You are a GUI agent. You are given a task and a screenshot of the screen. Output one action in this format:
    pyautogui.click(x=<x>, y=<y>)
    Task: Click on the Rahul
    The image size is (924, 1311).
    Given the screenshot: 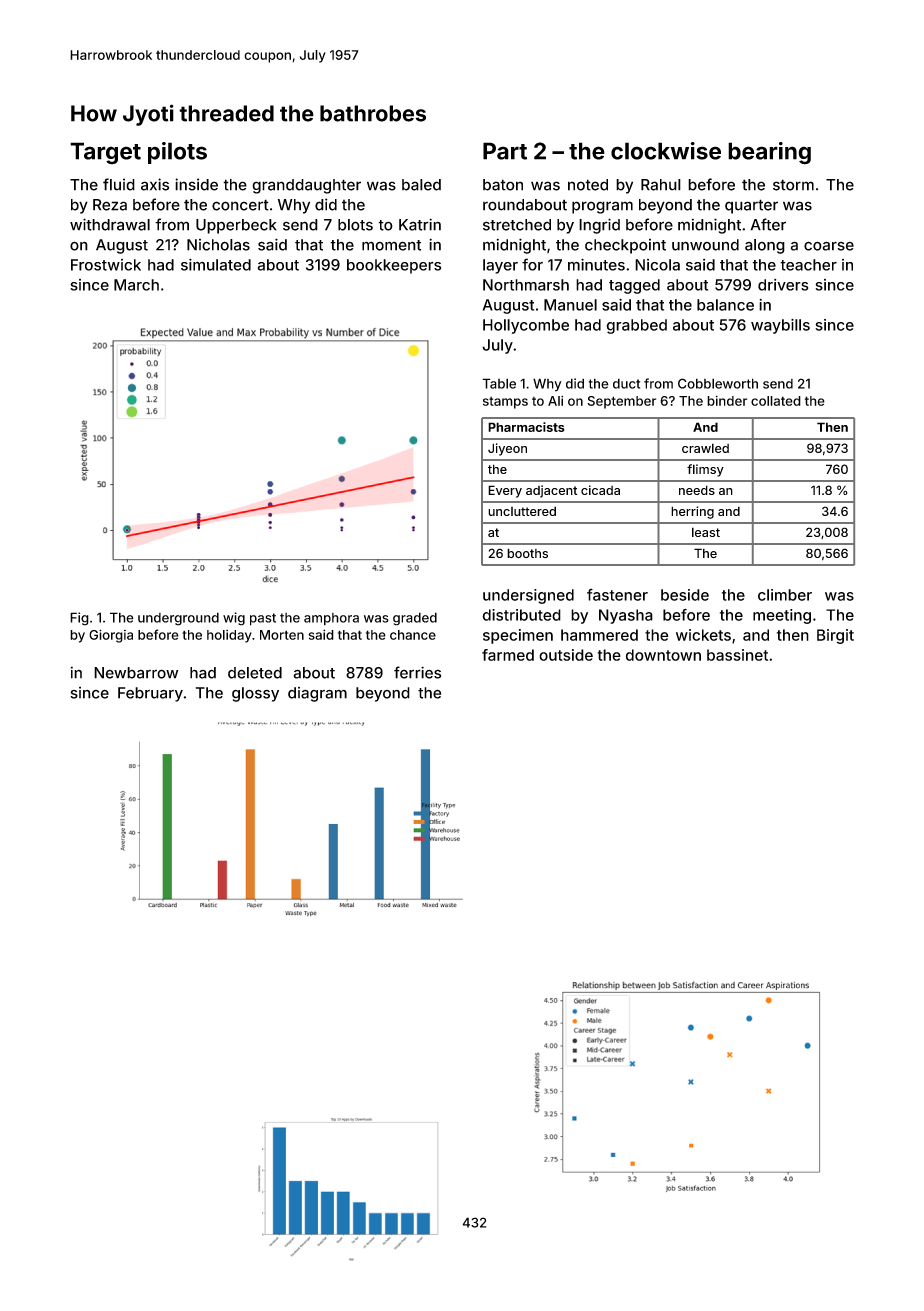 What is the action you would take?
    pyautogui.click(x=661, y=185)
